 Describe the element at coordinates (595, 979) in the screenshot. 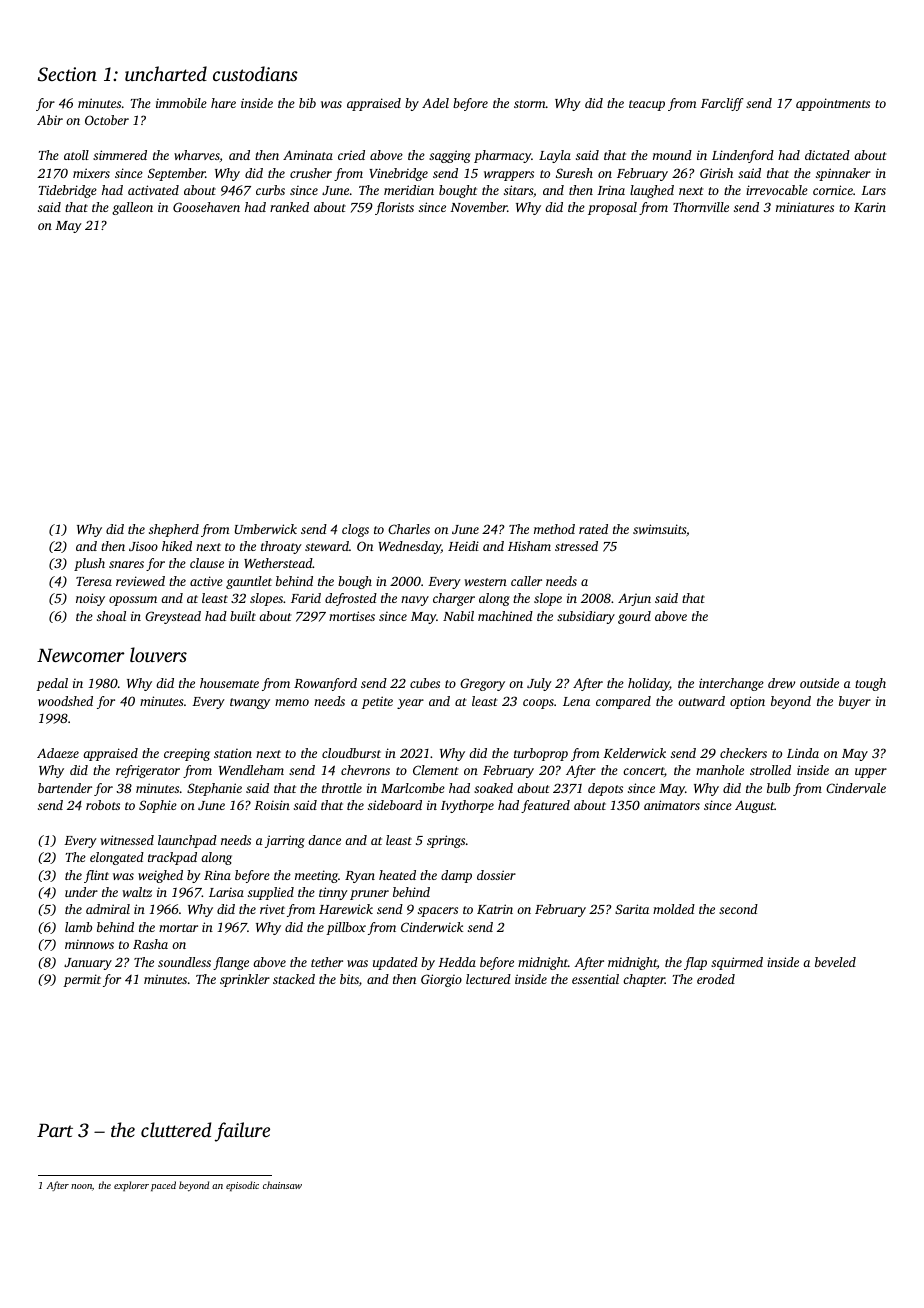

I see `essential` at that location.
